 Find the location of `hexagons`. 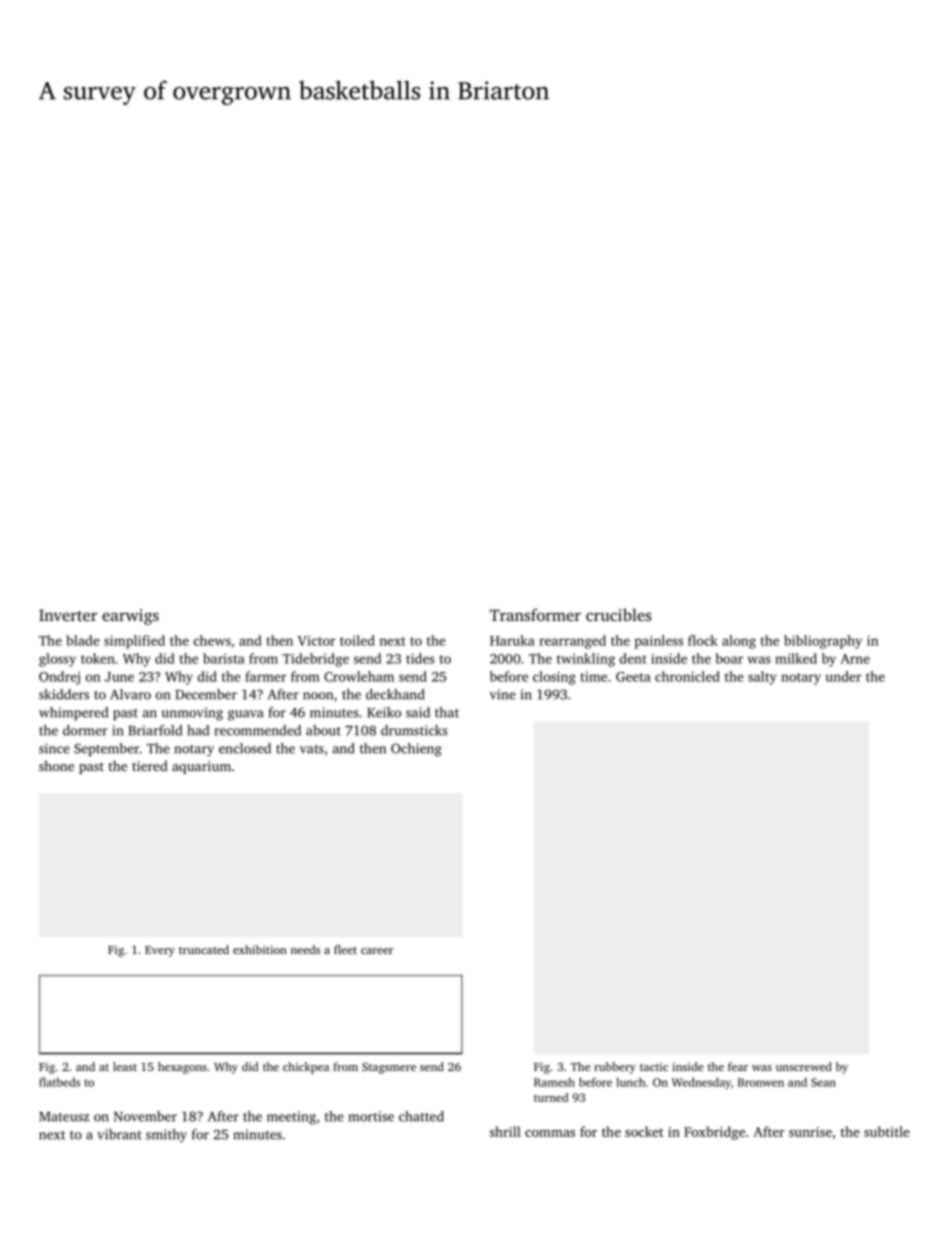

hexagons is located at coordinates (182, 1068).
